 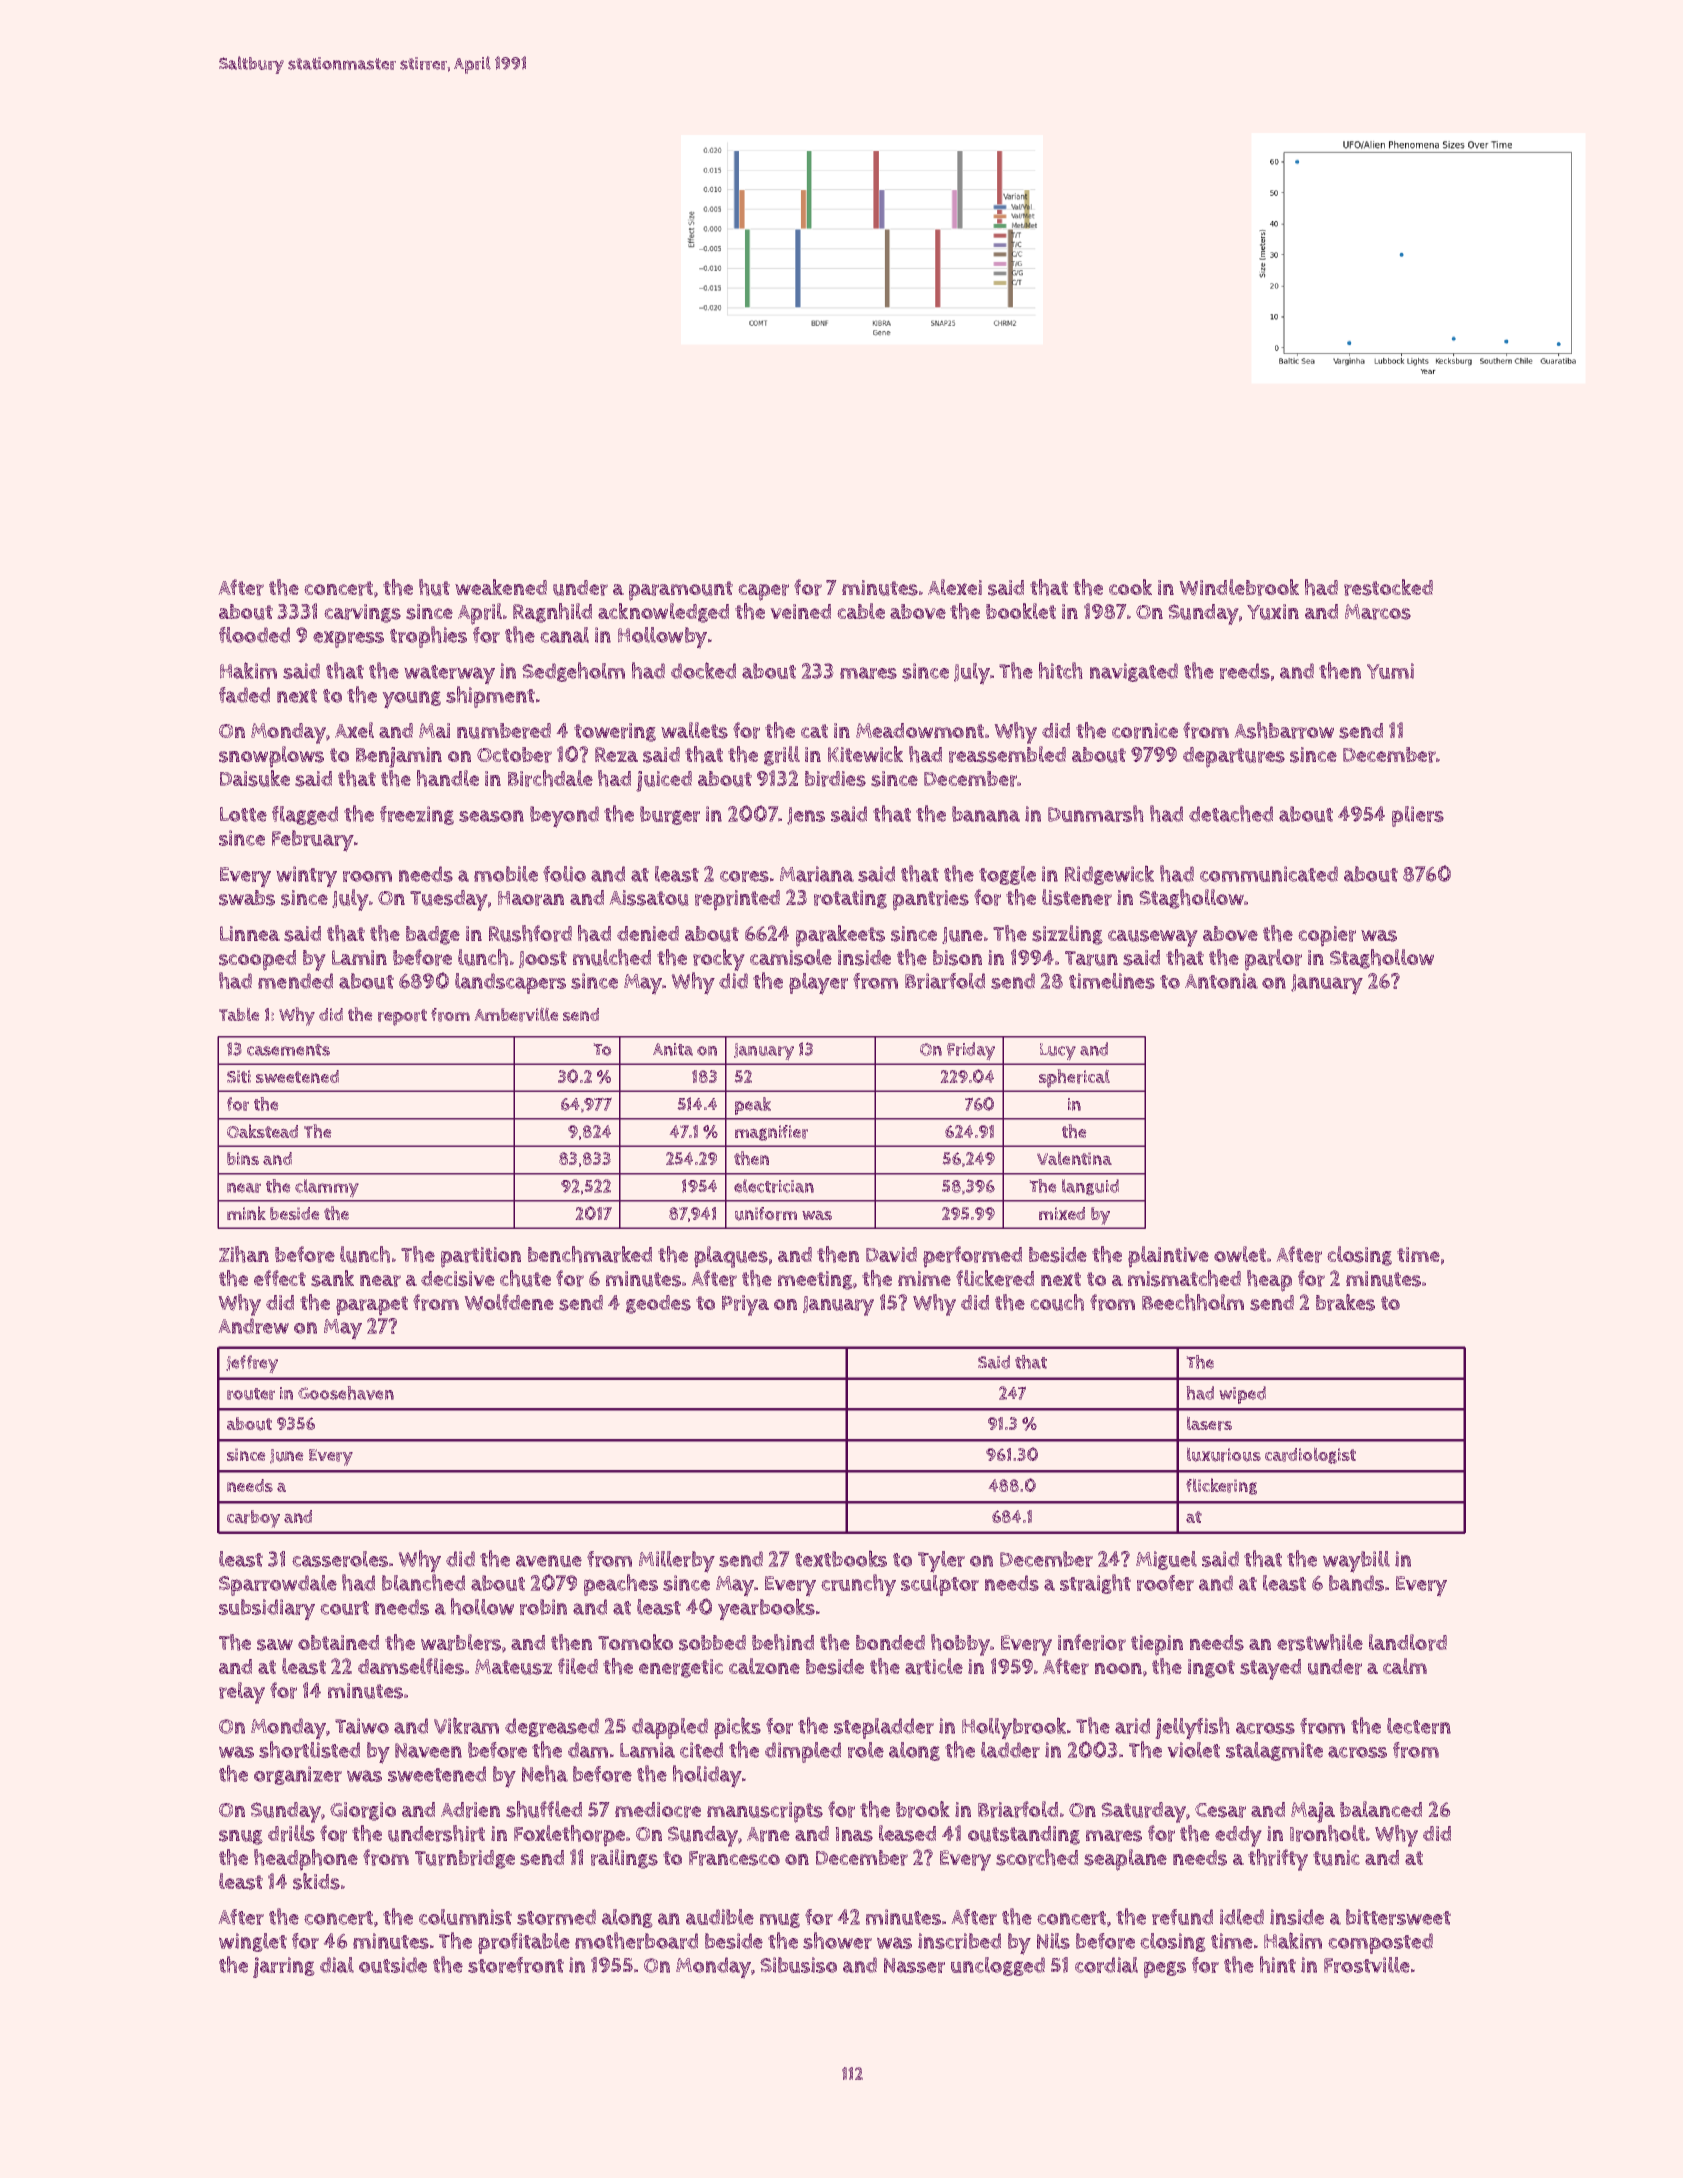 I want to click on uniform, so click(x=766, y=1214).
